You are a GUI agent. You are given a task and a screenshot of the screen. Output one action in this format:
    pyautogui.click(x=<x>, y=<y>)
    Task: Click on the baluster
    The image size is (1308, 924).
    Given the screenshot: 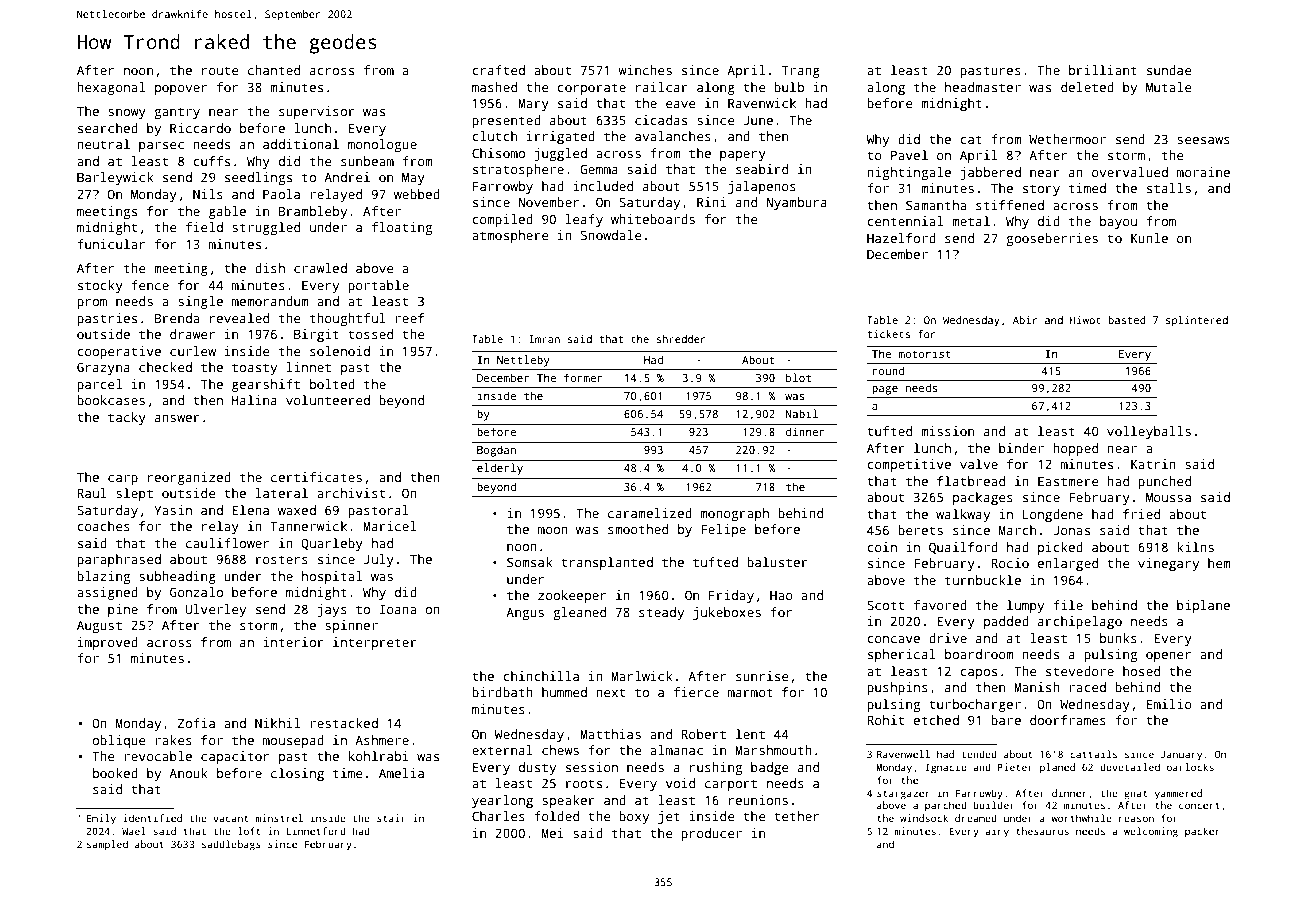 What is the action you would take?
    pyautogui.click(x=777, y=562)
